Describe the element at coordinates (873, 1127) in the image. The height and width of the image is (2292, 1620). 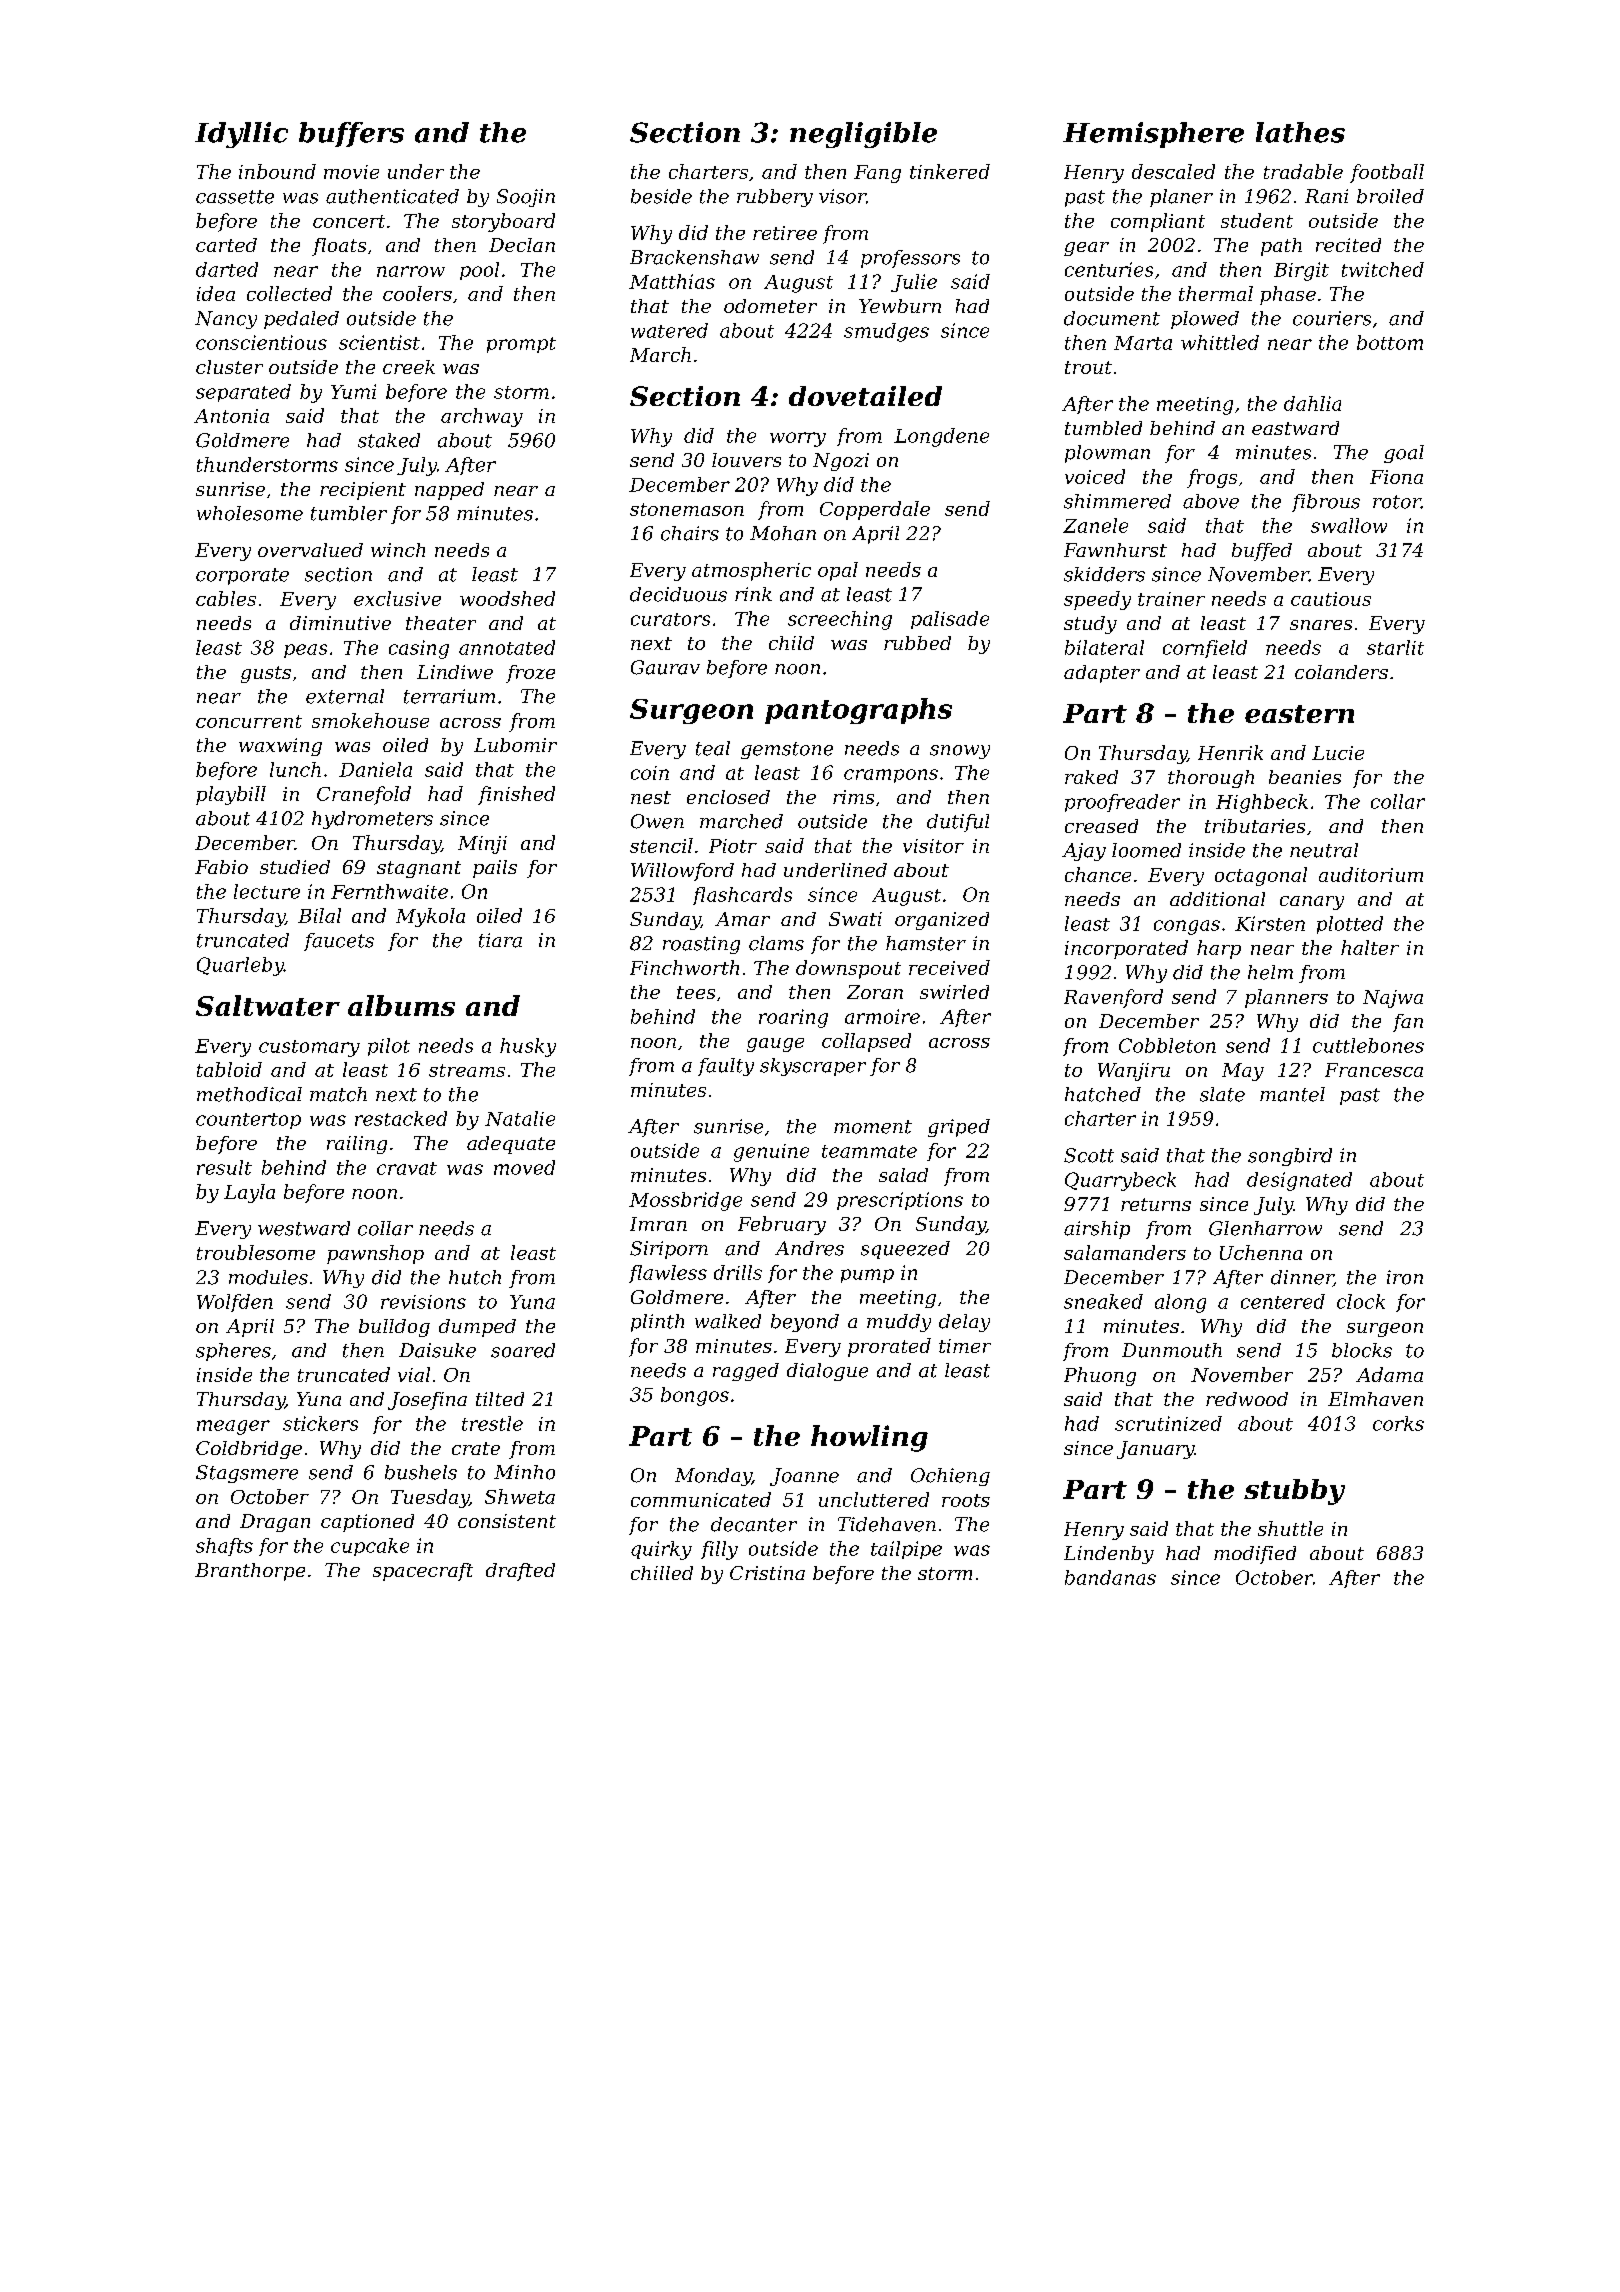
I see `moment` at that location.
